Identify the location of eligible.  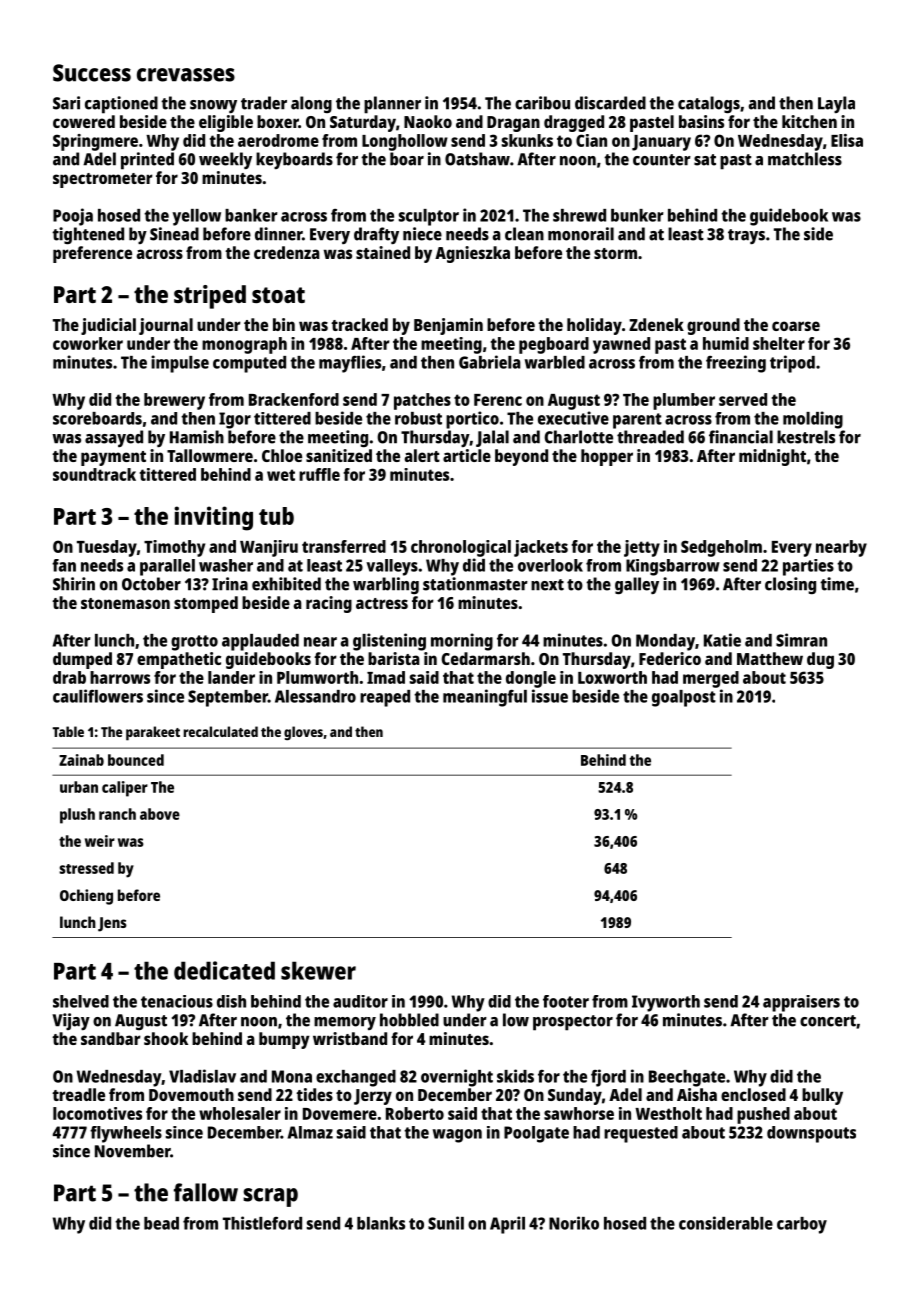
(226, 123).
